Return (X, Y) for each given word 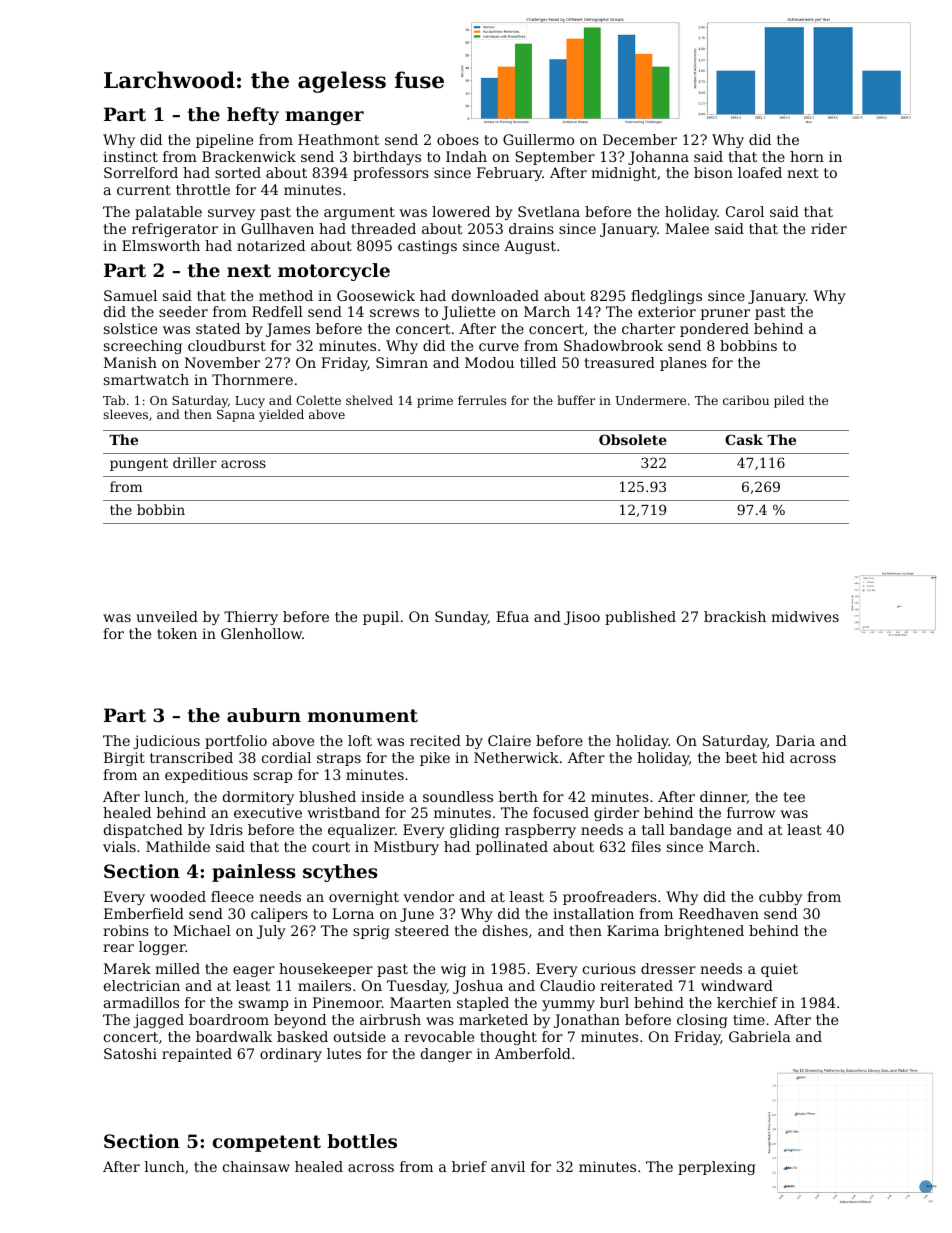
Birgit (124, 759)
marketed (493, 1019)
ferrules (482, 400)
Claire (509, 740)
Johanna (658, 158)
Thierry (251, 618)
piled (789, 401)
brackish (735, 616)
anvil (508, 1166)
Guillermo (538, 139)
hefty (253, 116)
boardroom (229, 1019)
